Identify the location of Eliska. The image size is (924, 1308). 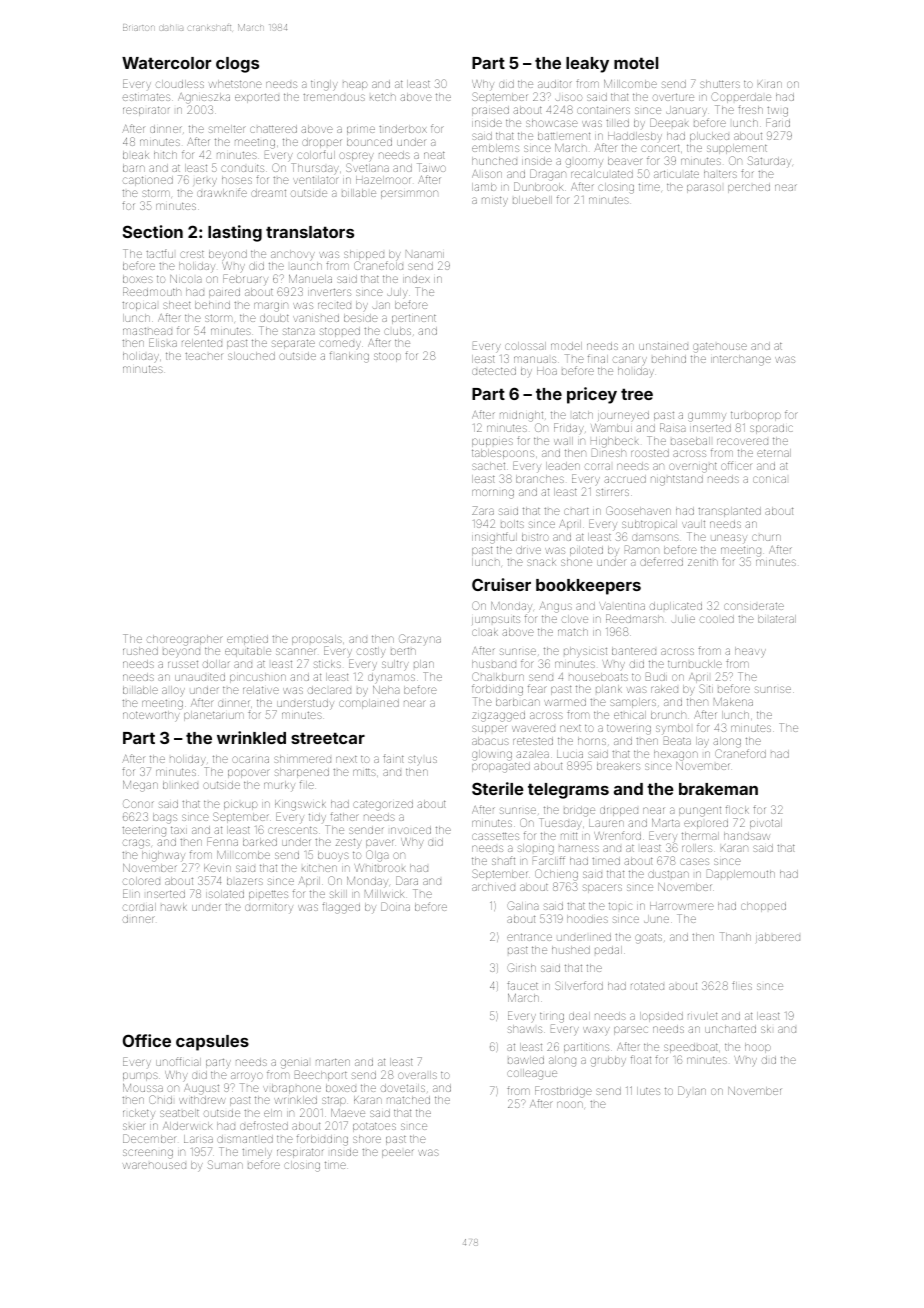
(163, 342).
